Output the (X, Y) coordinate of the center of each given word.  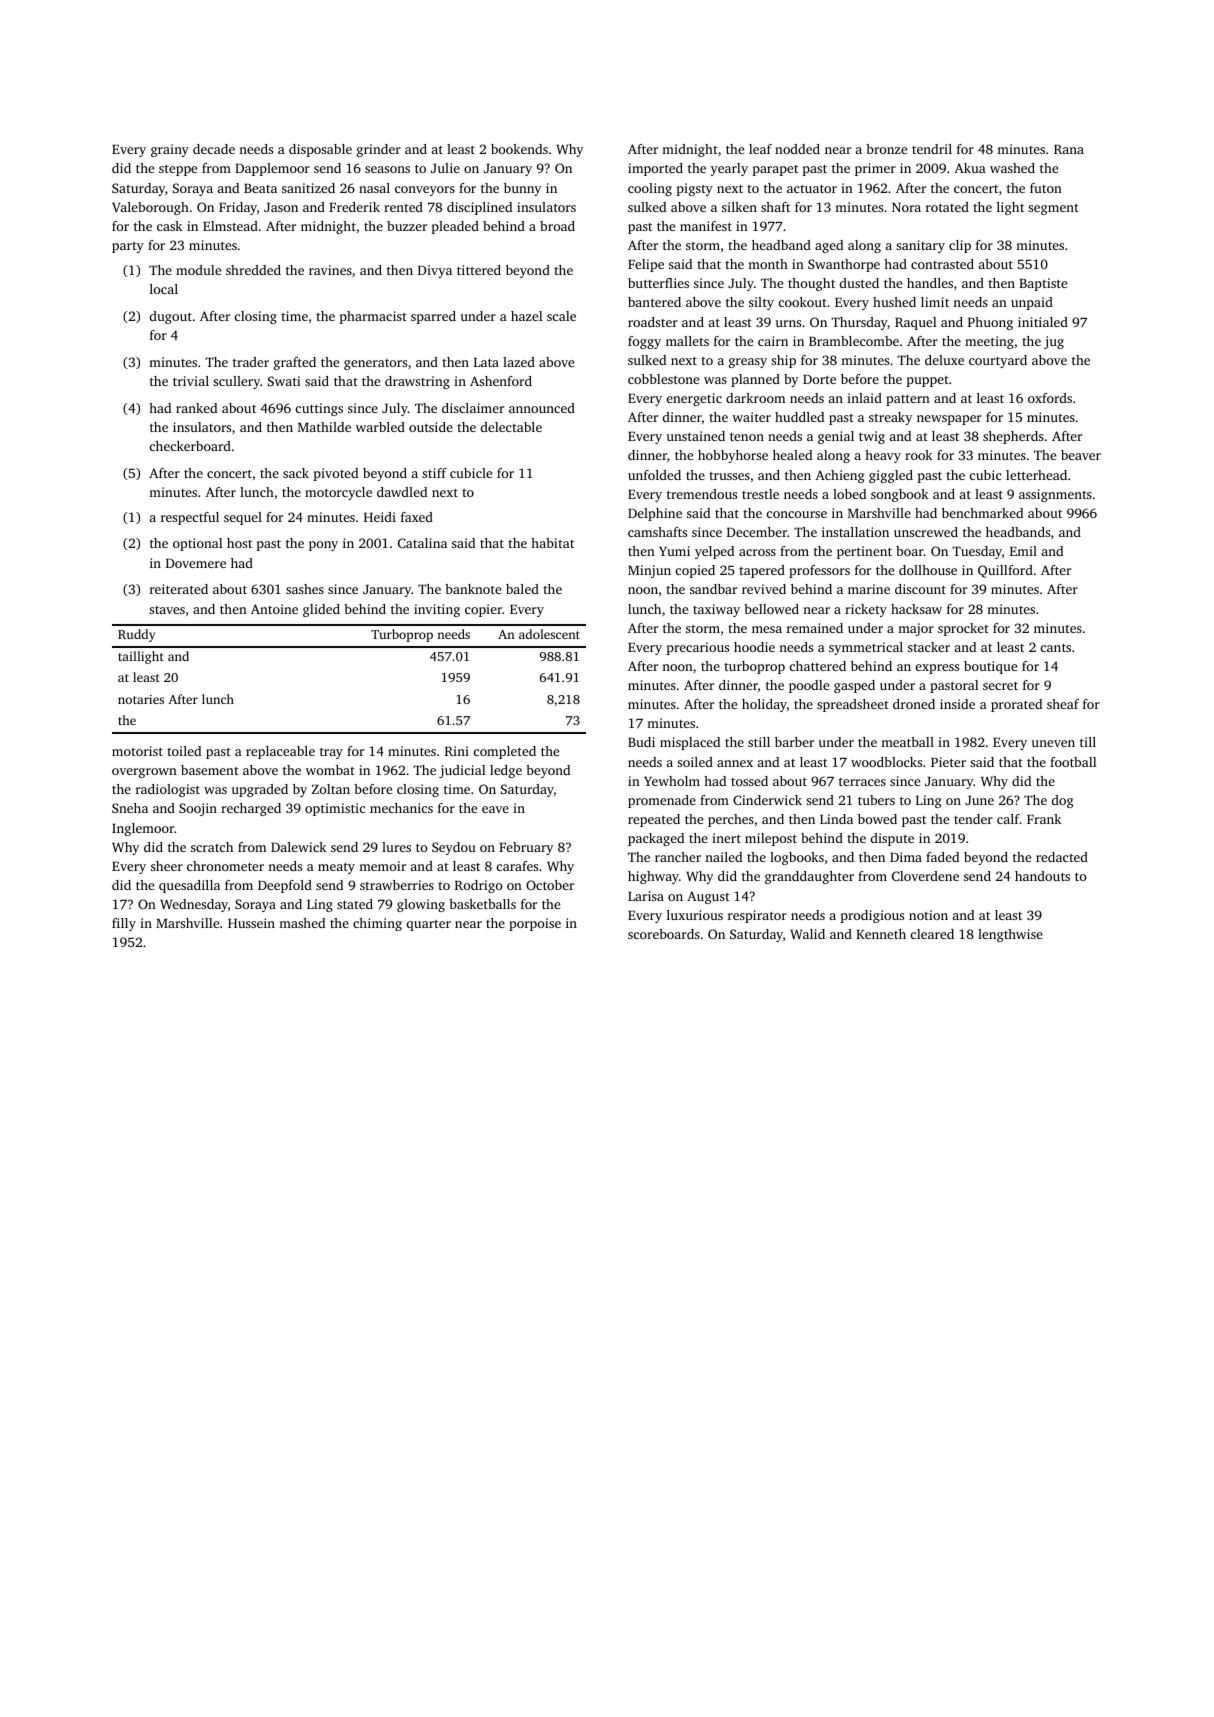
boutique (990, 667)
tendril (932, 149)
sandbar (713, 589)
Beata (260, 188)
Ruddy (136, 635)
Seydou (454, 848)
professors (819, 571)
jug (1054, 342)
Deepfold (285, 886)
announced (542, 408)
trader (251, 362)
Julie (445, 168)
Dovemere (196, 563)
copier (483, 610)
